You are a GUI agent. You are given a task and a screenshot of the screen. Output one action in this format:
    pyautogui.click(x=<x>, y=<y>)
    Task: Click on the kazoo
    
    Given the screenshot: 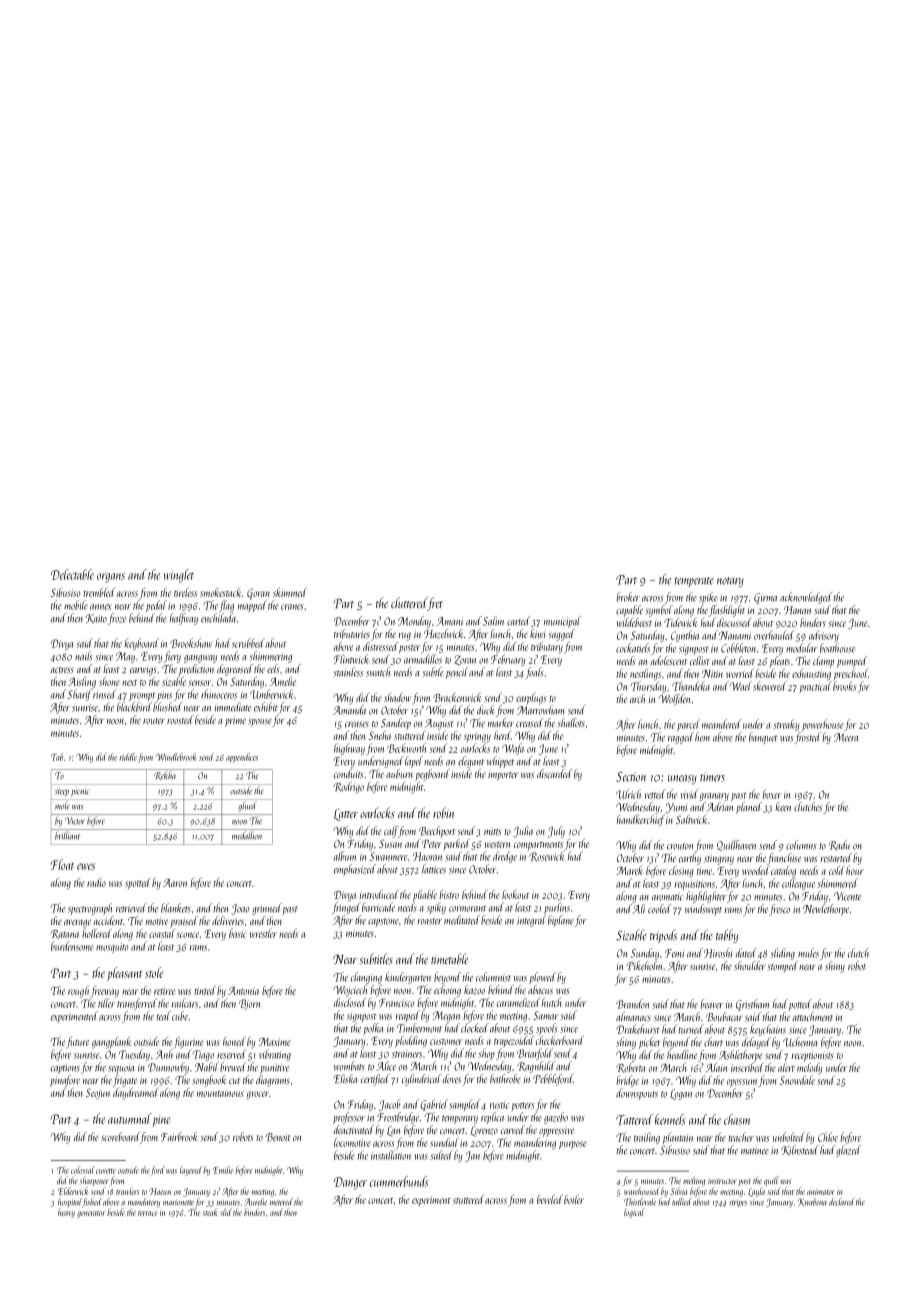 What is the action you would take?
    pyautogui.click(x=474, y=990)
